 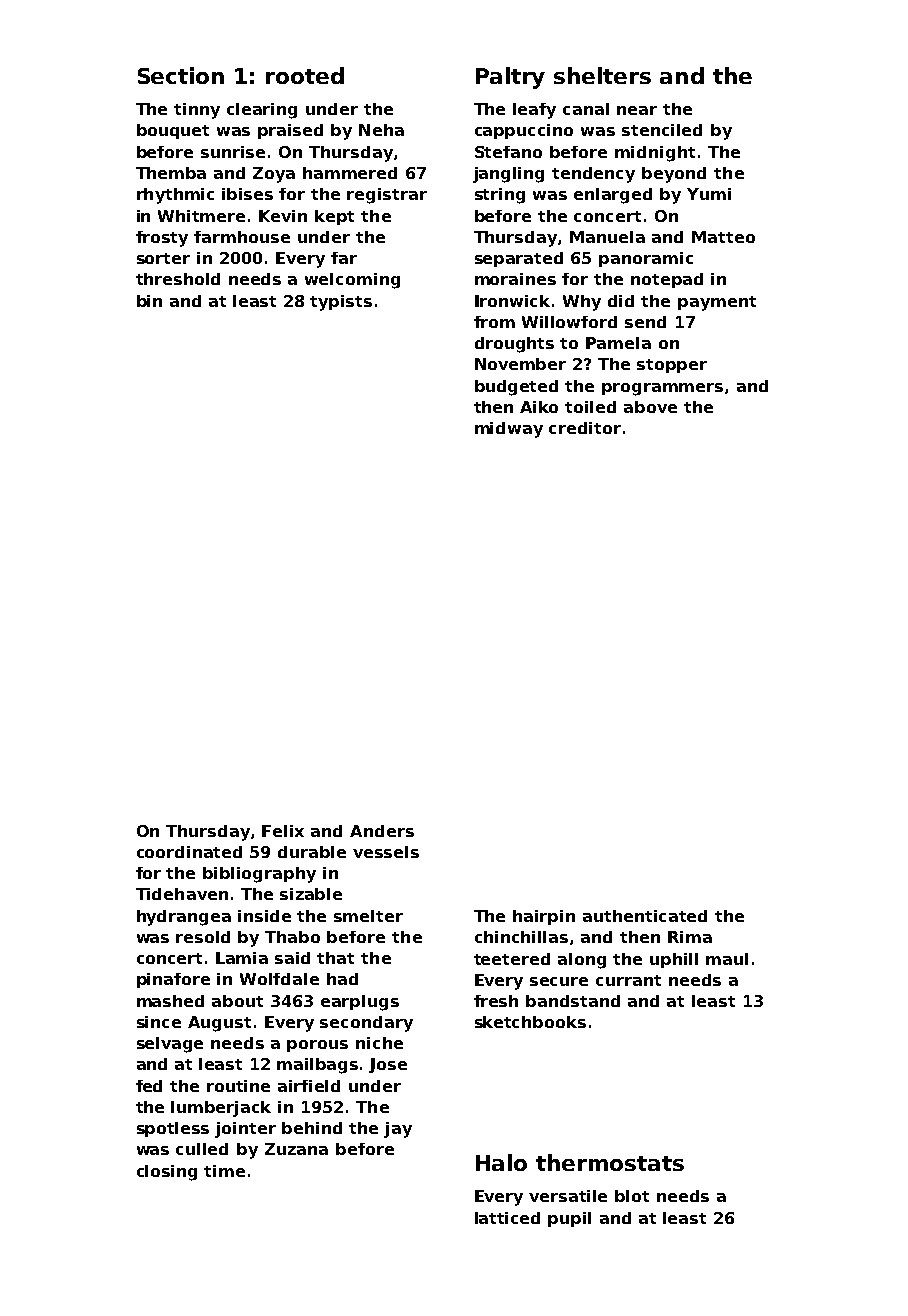 I want to click on Matteo, so click(x=723, y=237).
